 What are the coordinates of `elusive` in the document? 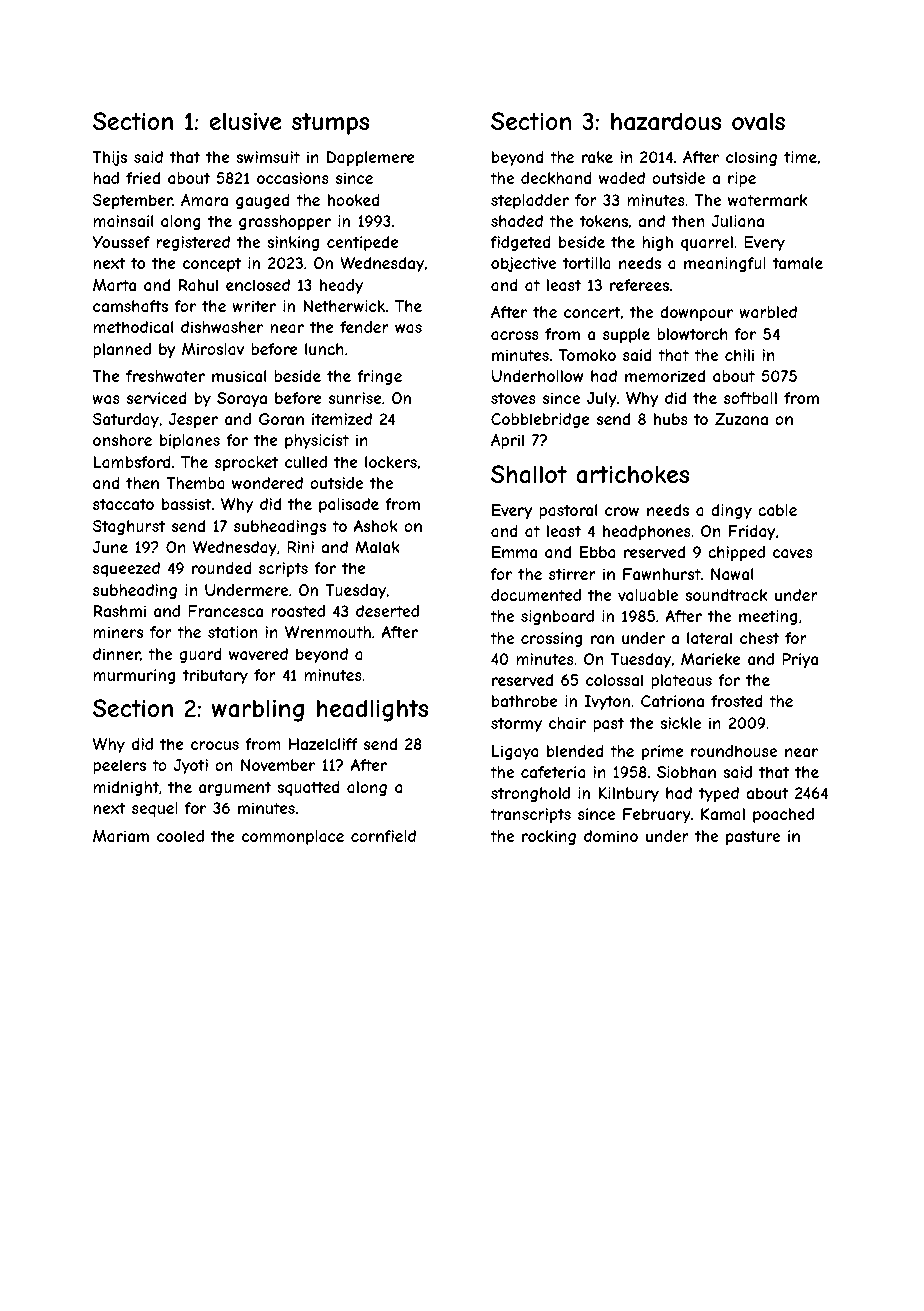 It's located at (246, 121).
